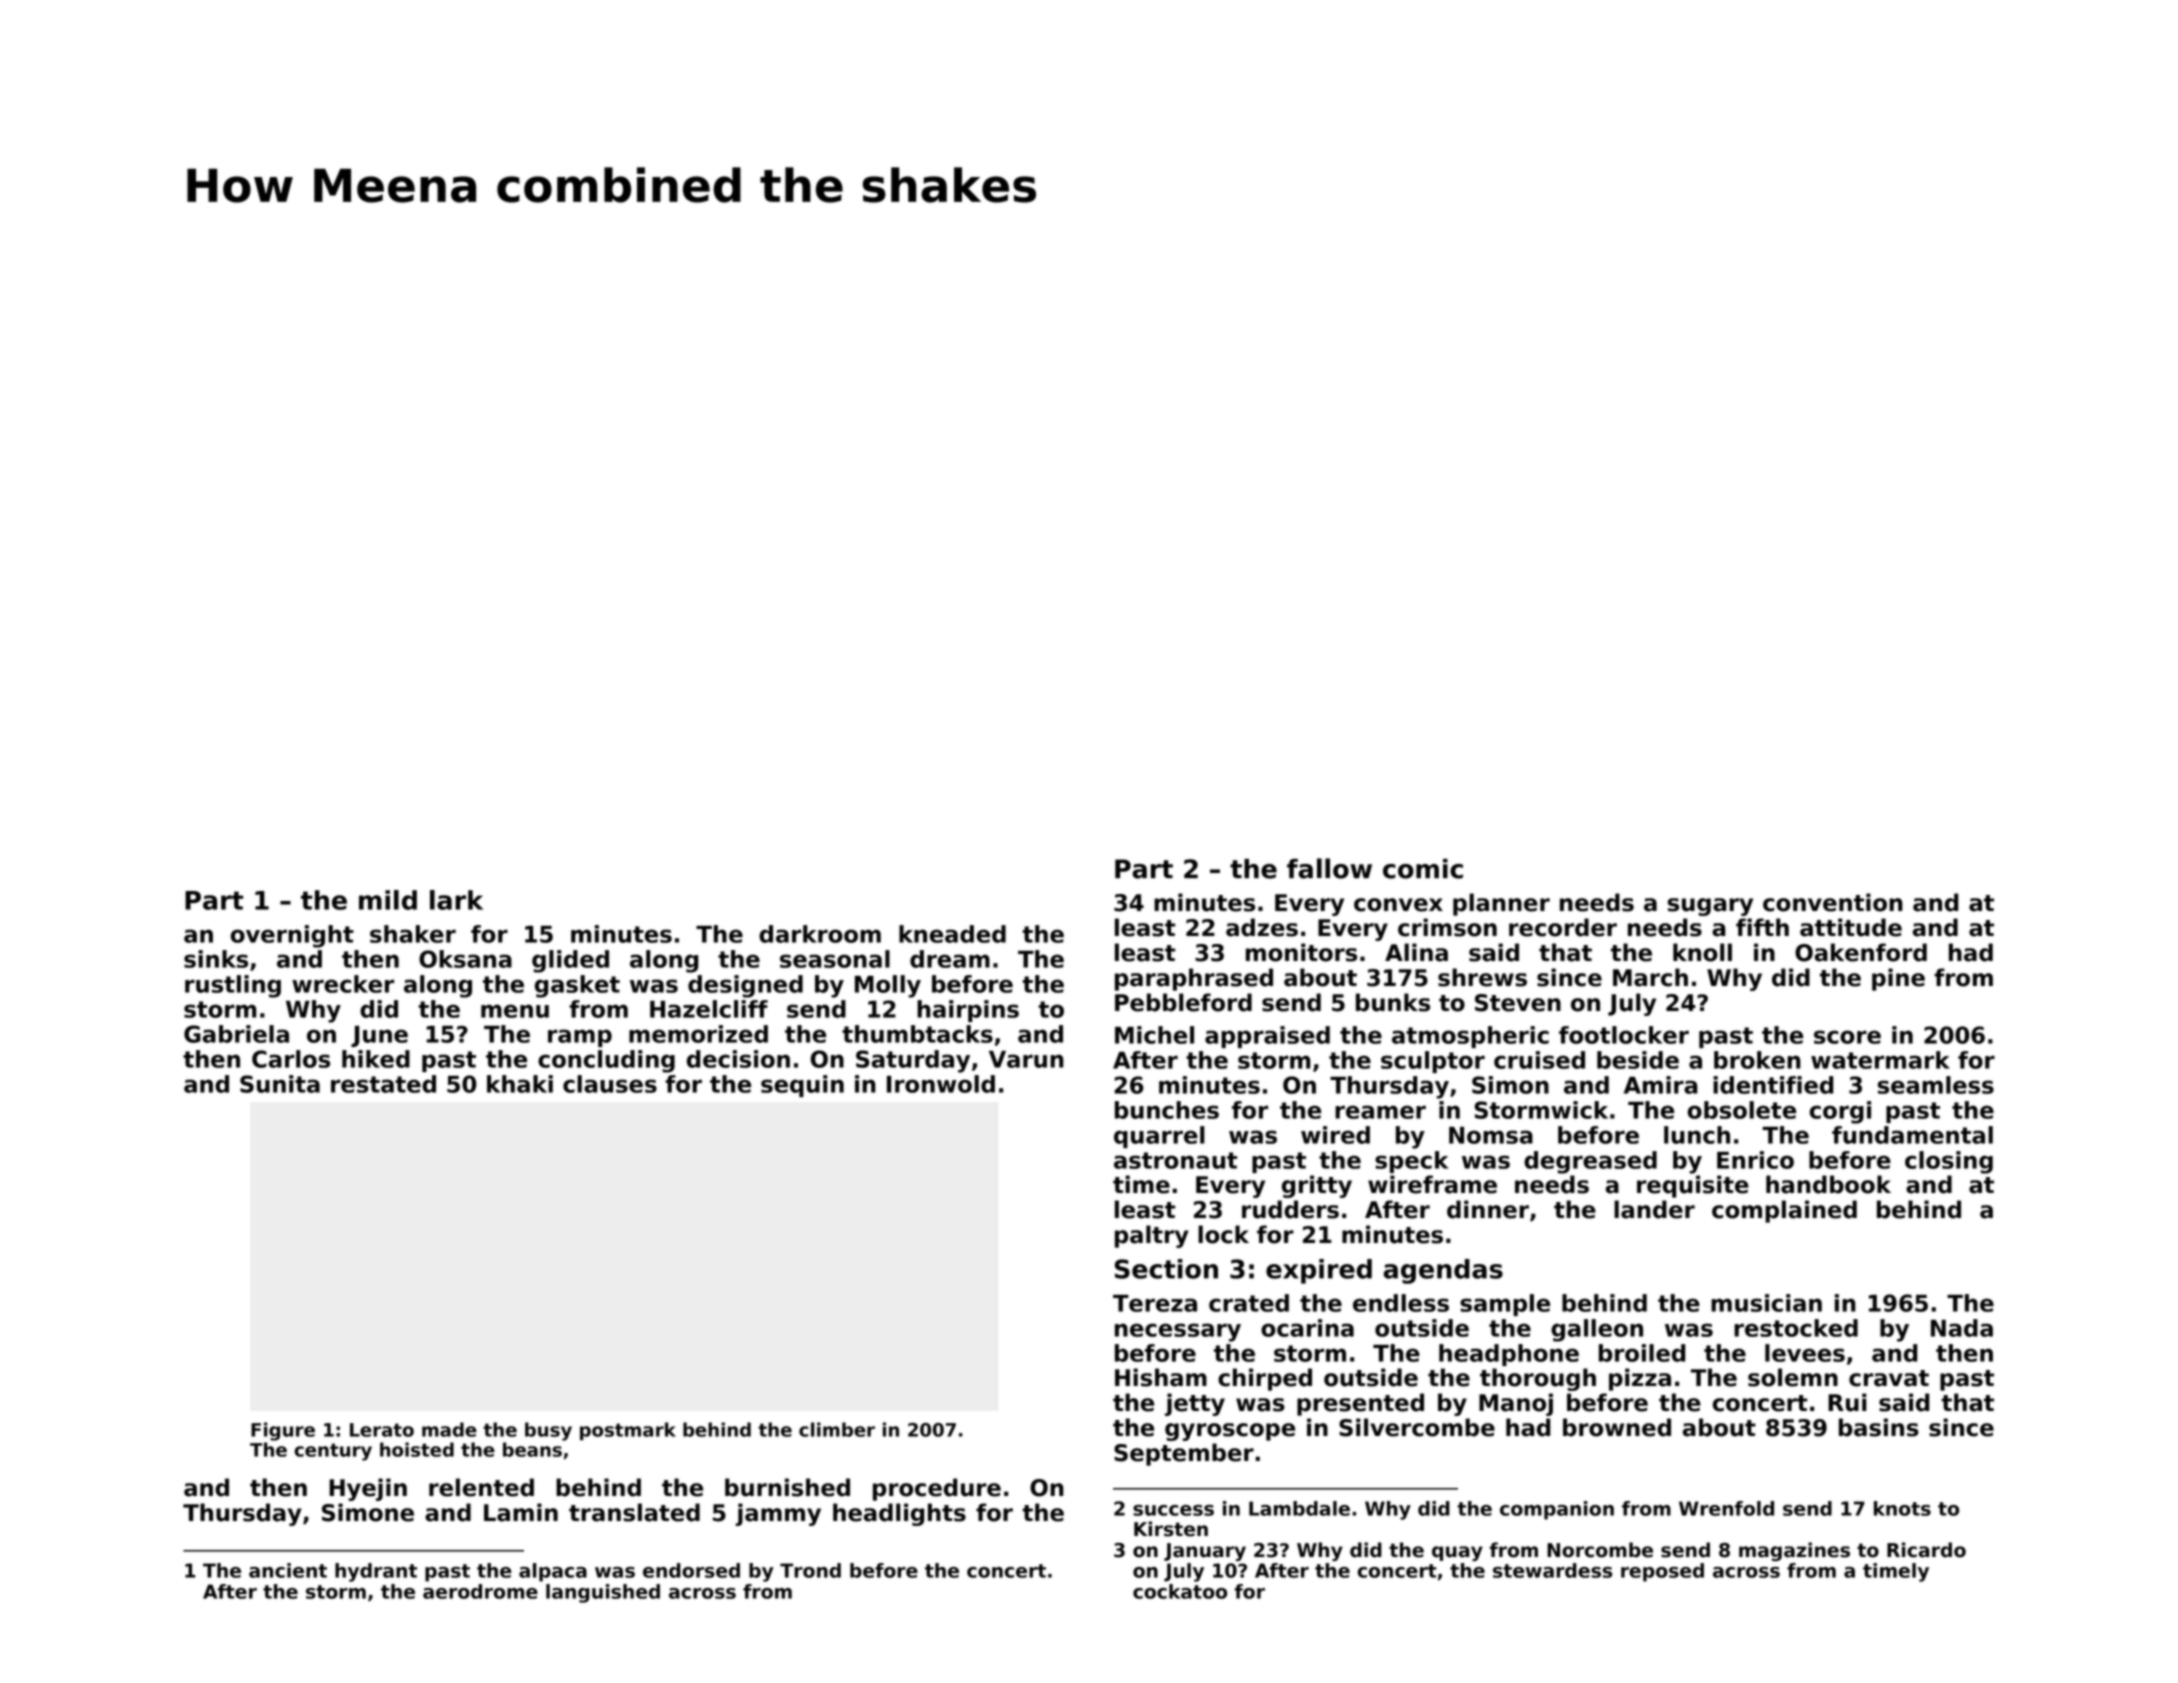  Describe the element at coordinates (1180, 1591) in the screenshot. I see `cockatoo` at that location.
